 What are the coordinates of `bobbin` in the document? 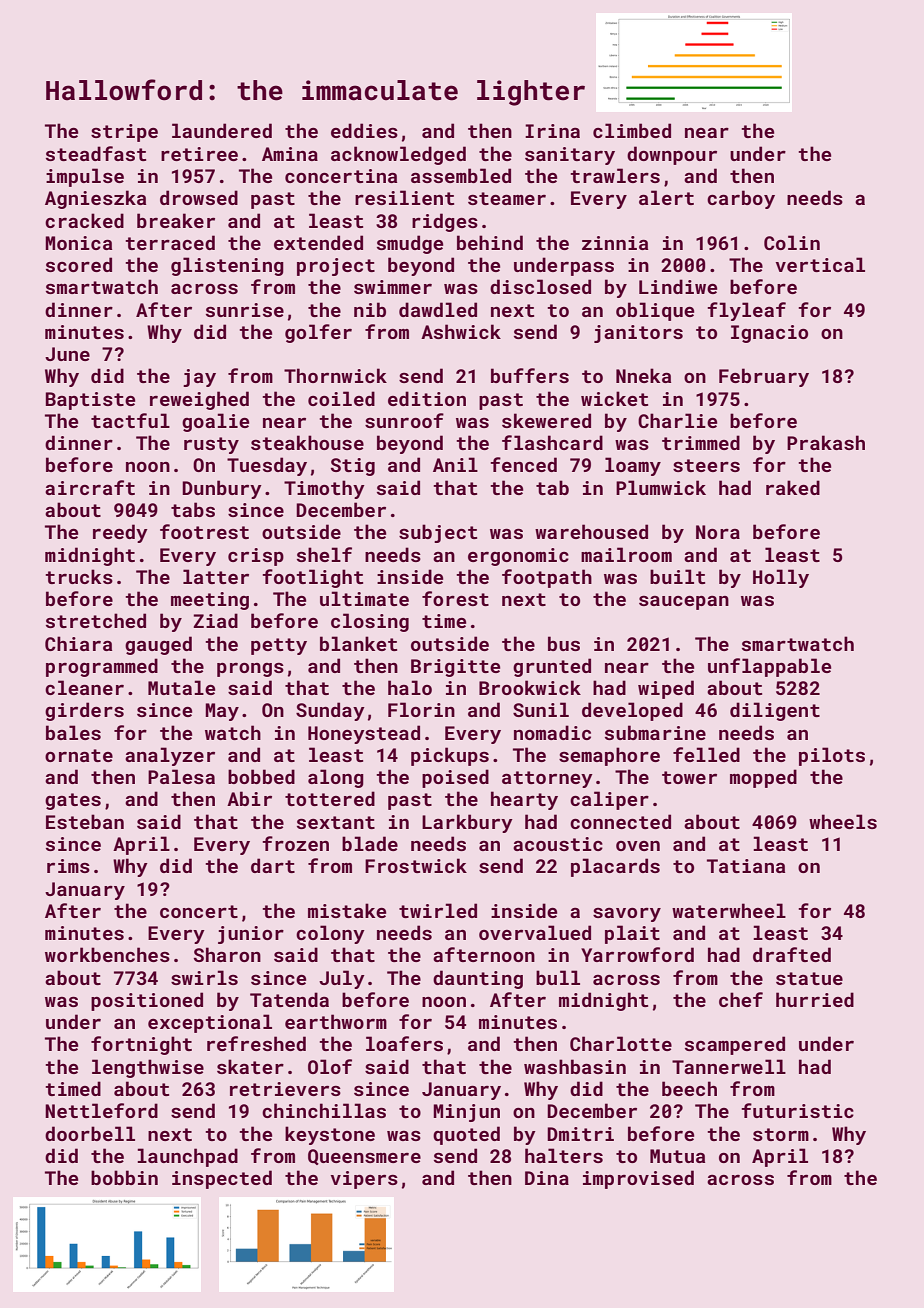 It's located at (124, 1177).
